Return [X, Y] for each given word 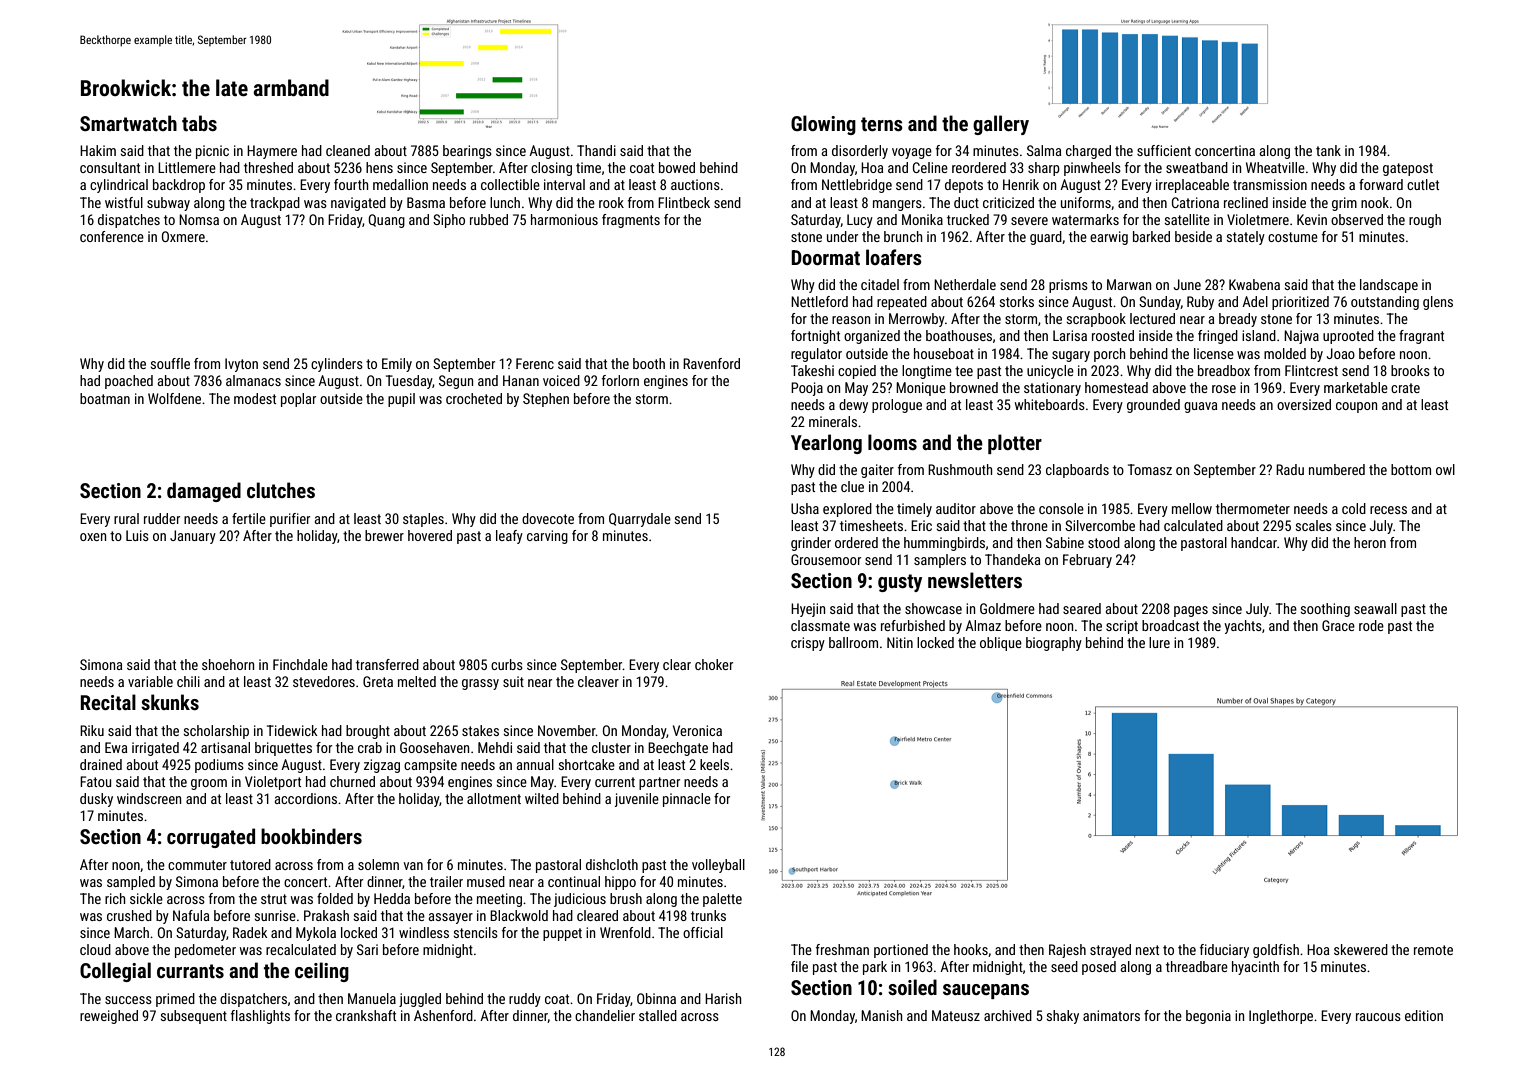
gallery [1001, 125]
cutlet [1423, 184]
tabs [199, 123]
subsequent [194, 1017]
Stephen [546, 400]
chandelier [605, 1015]
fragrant [1421, 337]
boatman [105, 398]
